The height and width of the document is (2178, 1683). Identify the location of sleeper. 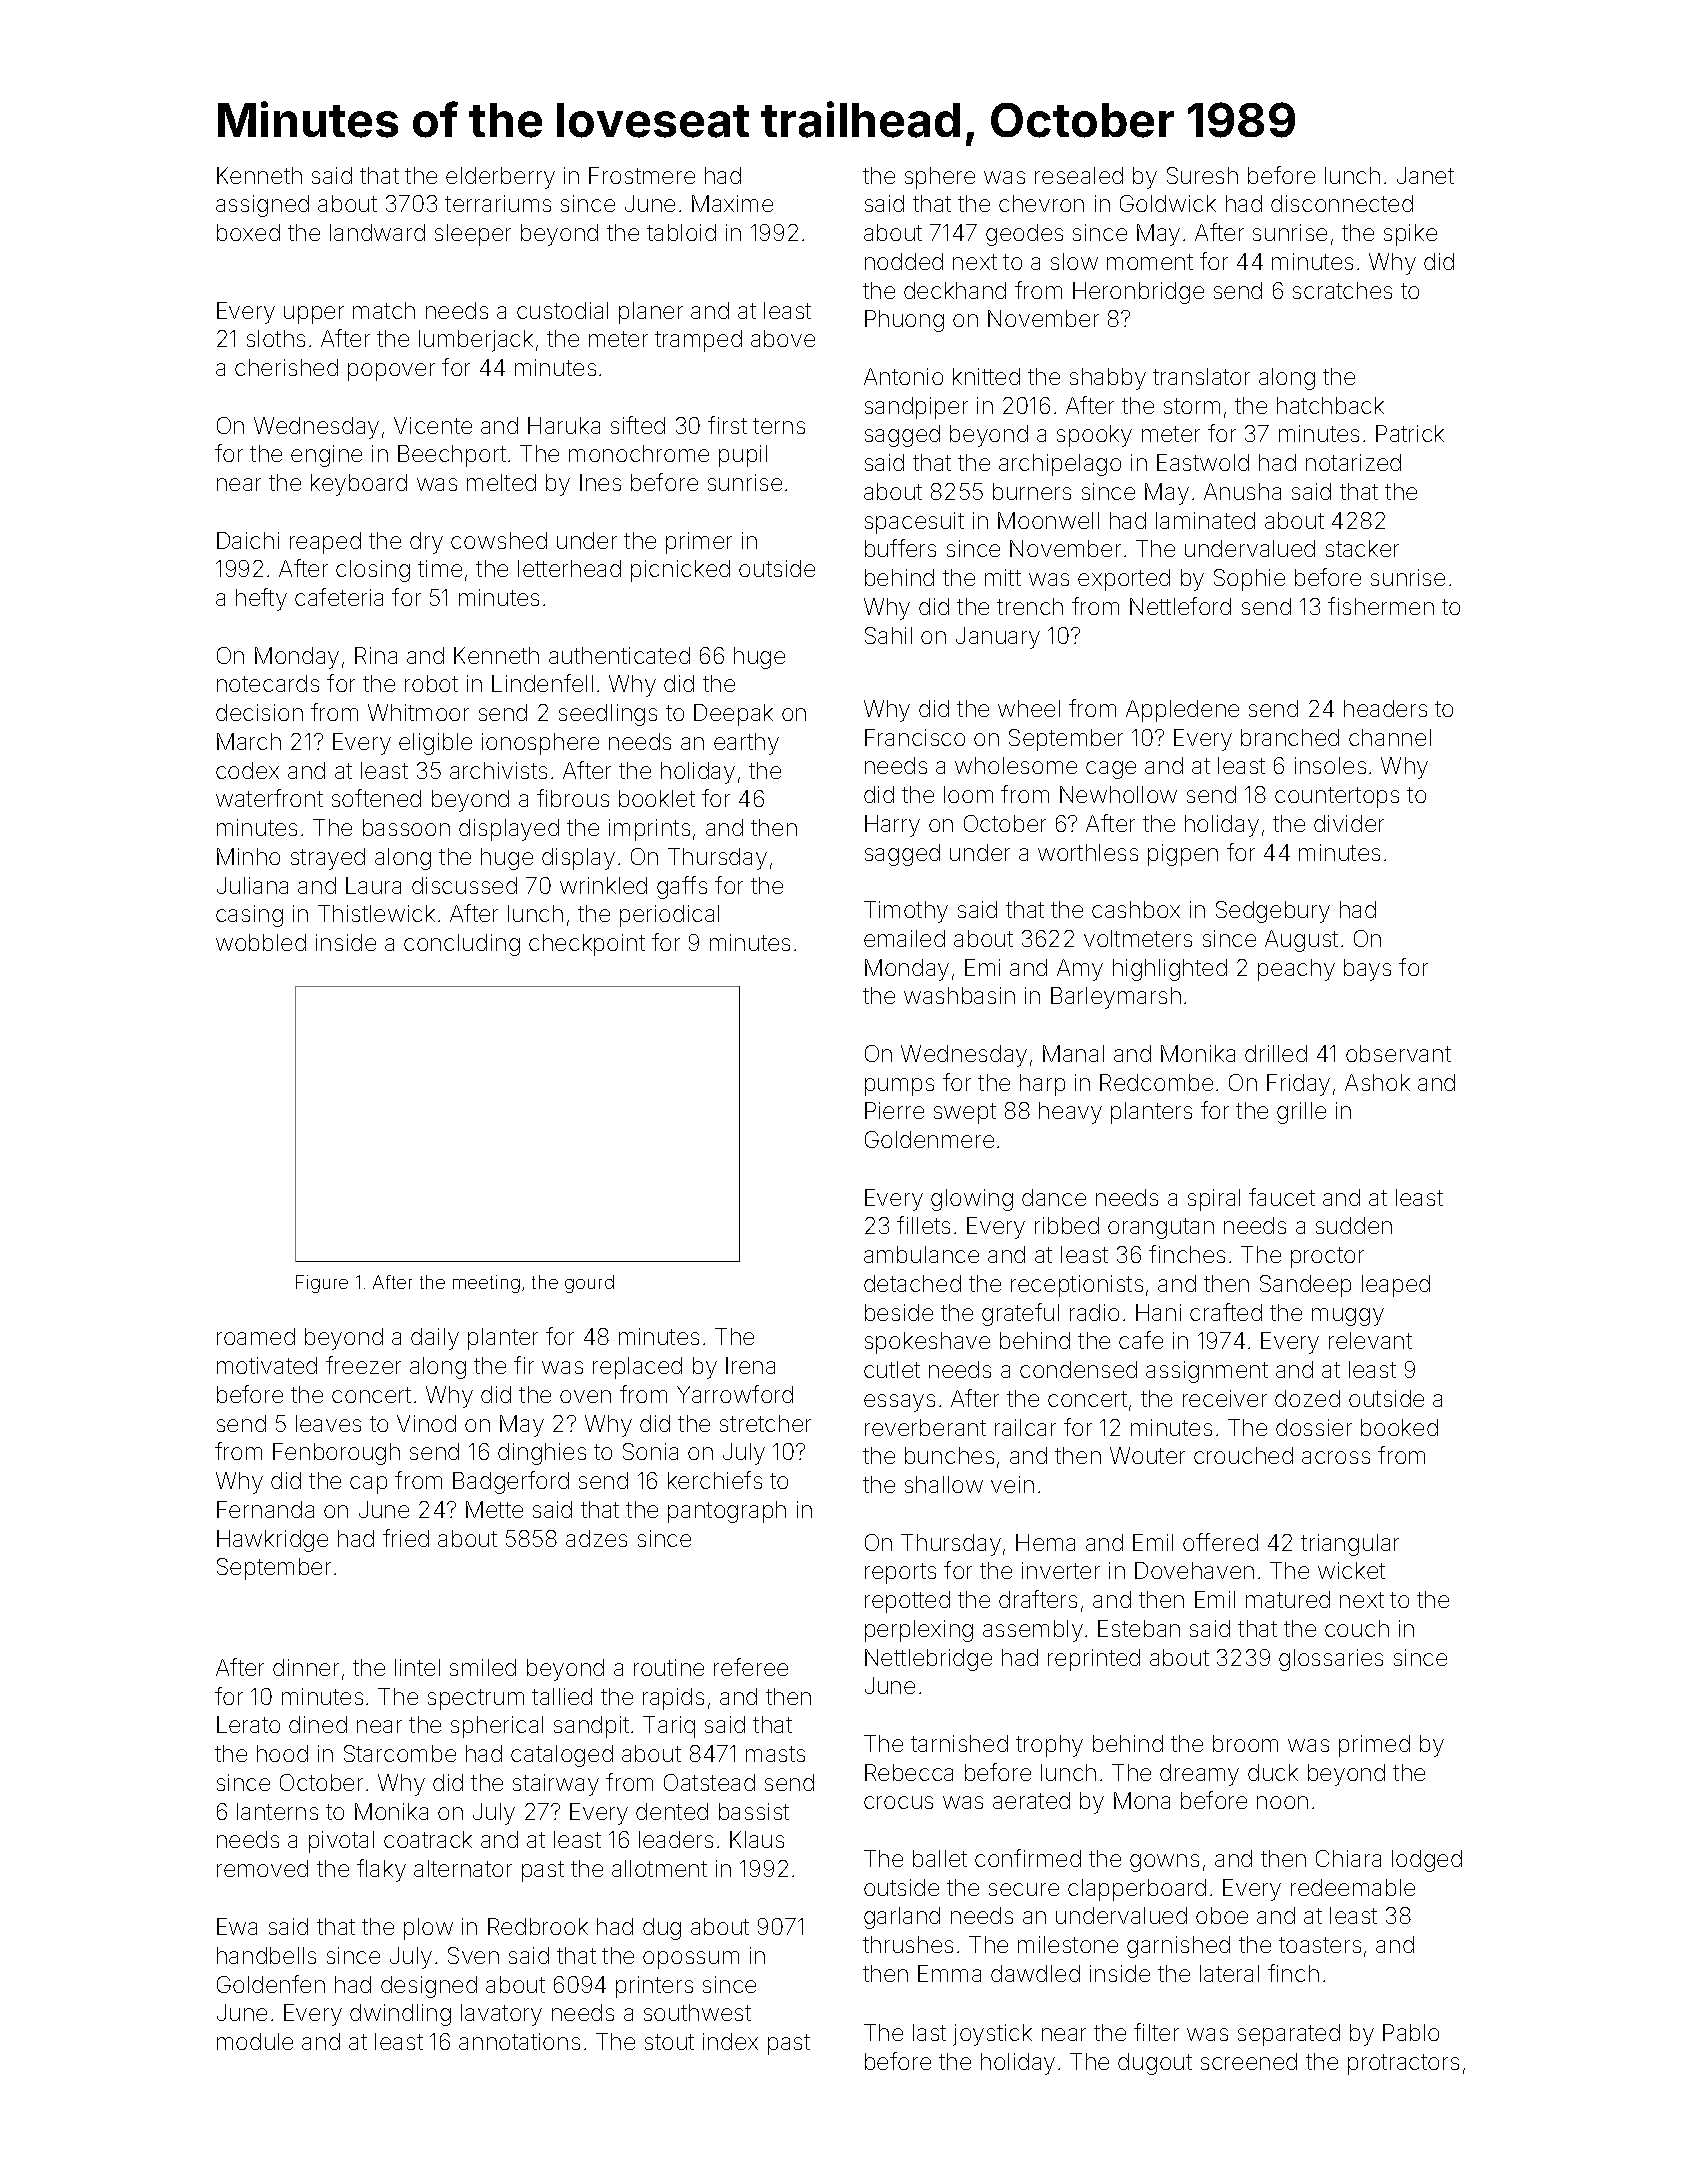
(473, 235).
